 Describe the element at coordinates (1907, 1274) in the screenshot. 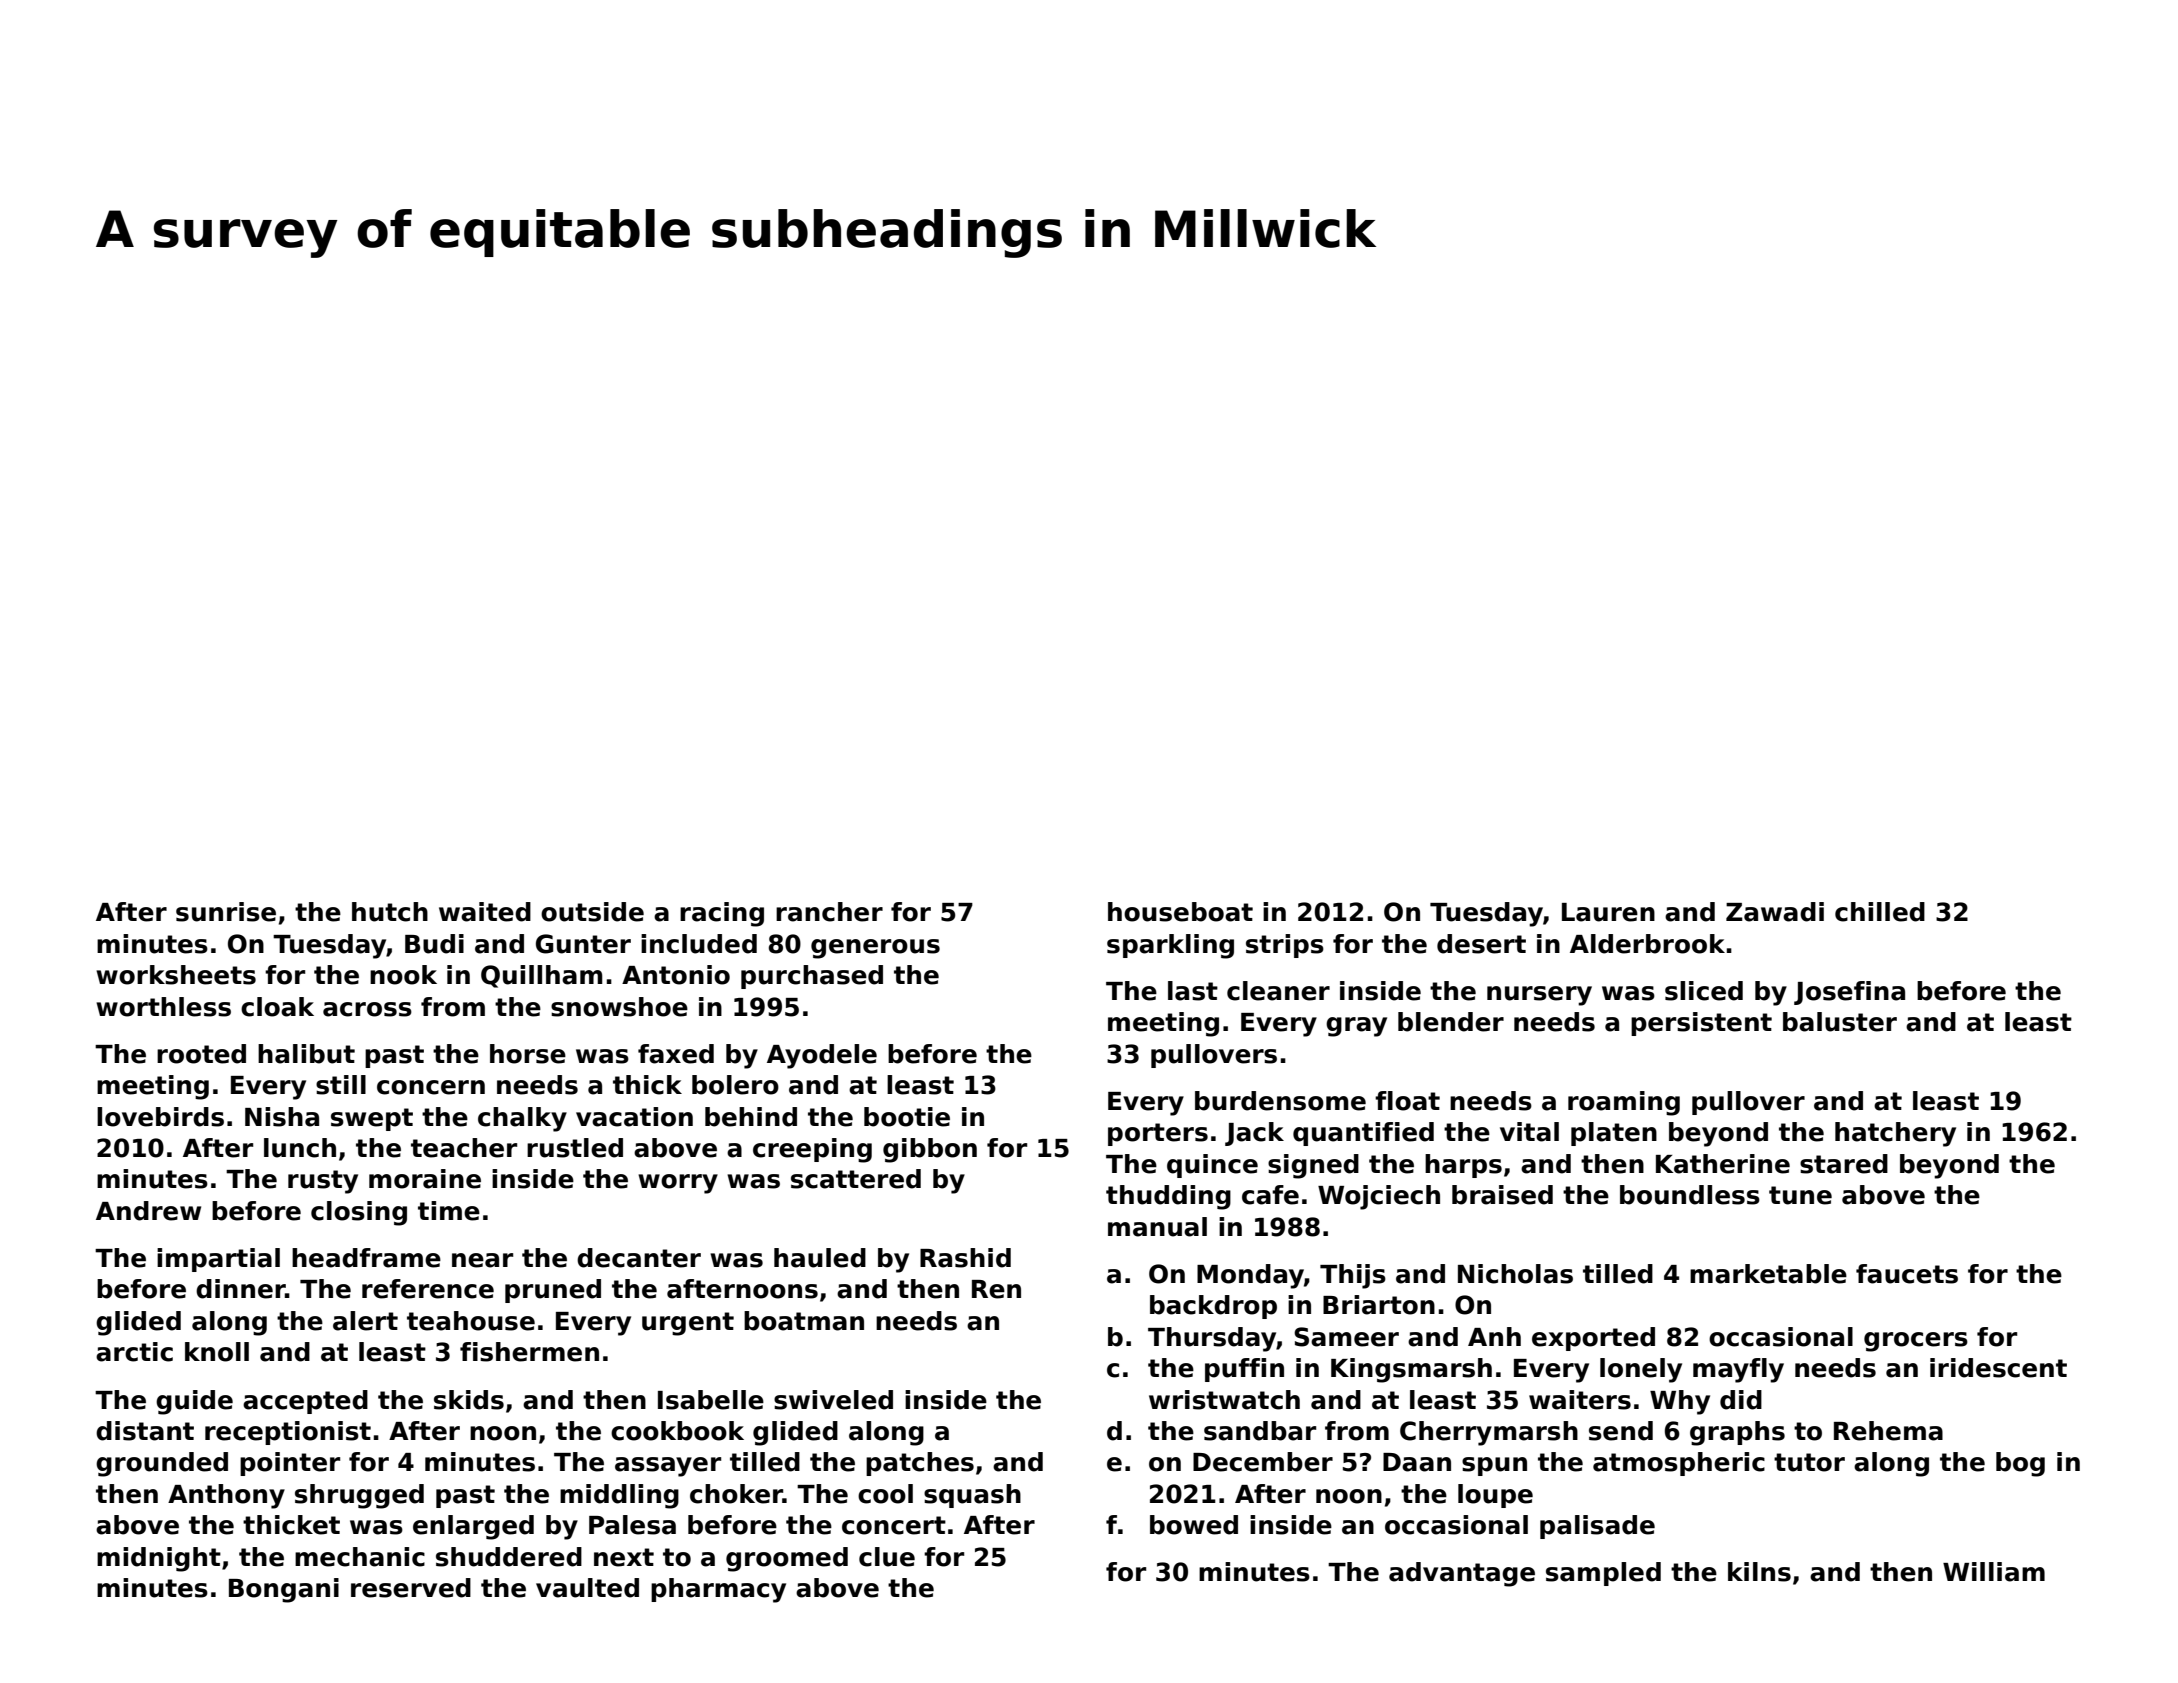

I see `faucets` at that location.
